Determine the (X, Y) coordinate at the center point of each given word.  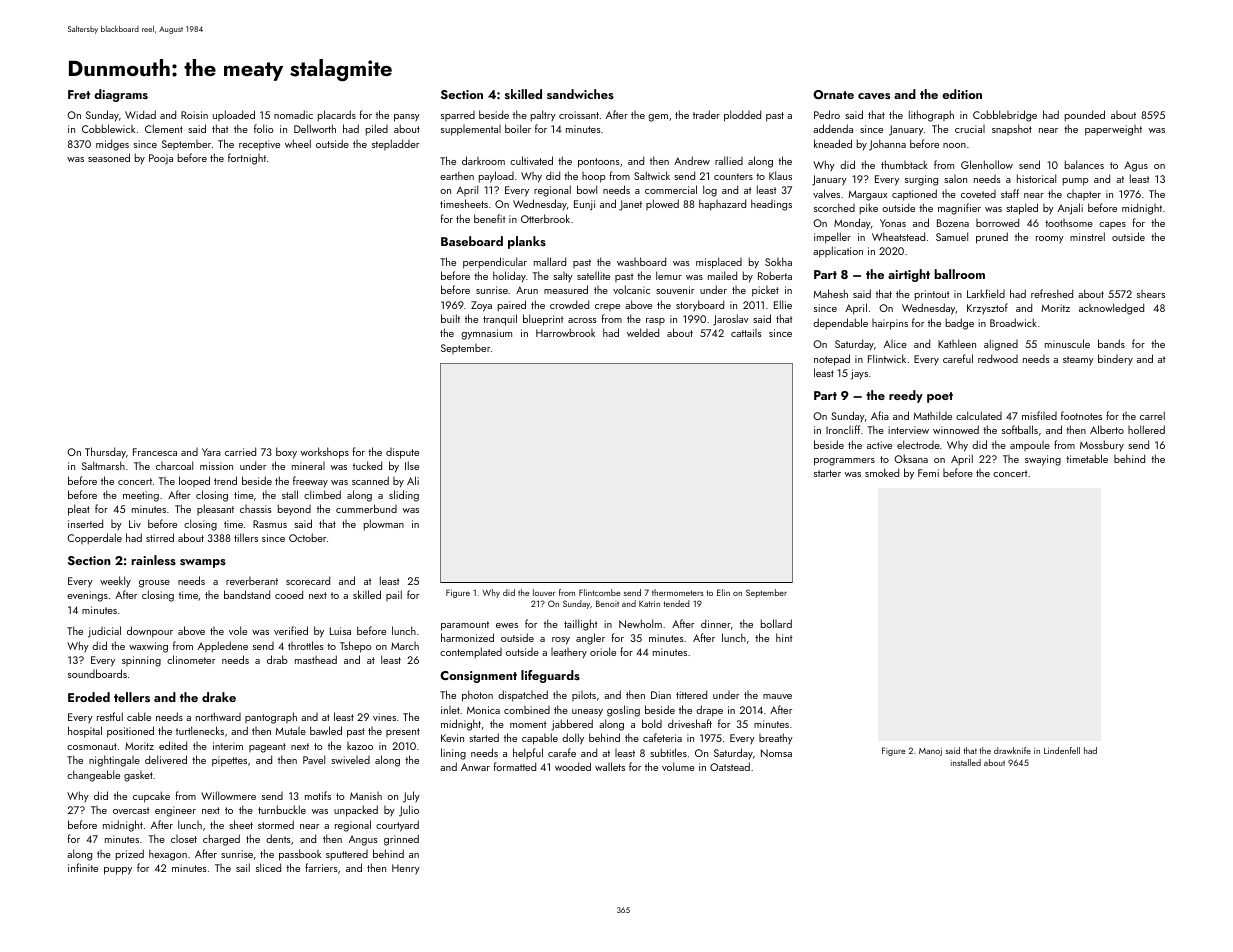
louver (544, 592)
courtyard (397, 826)
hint (784, 637)
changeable (93, 776)
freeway (310, 481)
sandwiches (580, 94)
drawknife (1012, 750)
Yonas (893, 223)
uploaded (234, 115)
